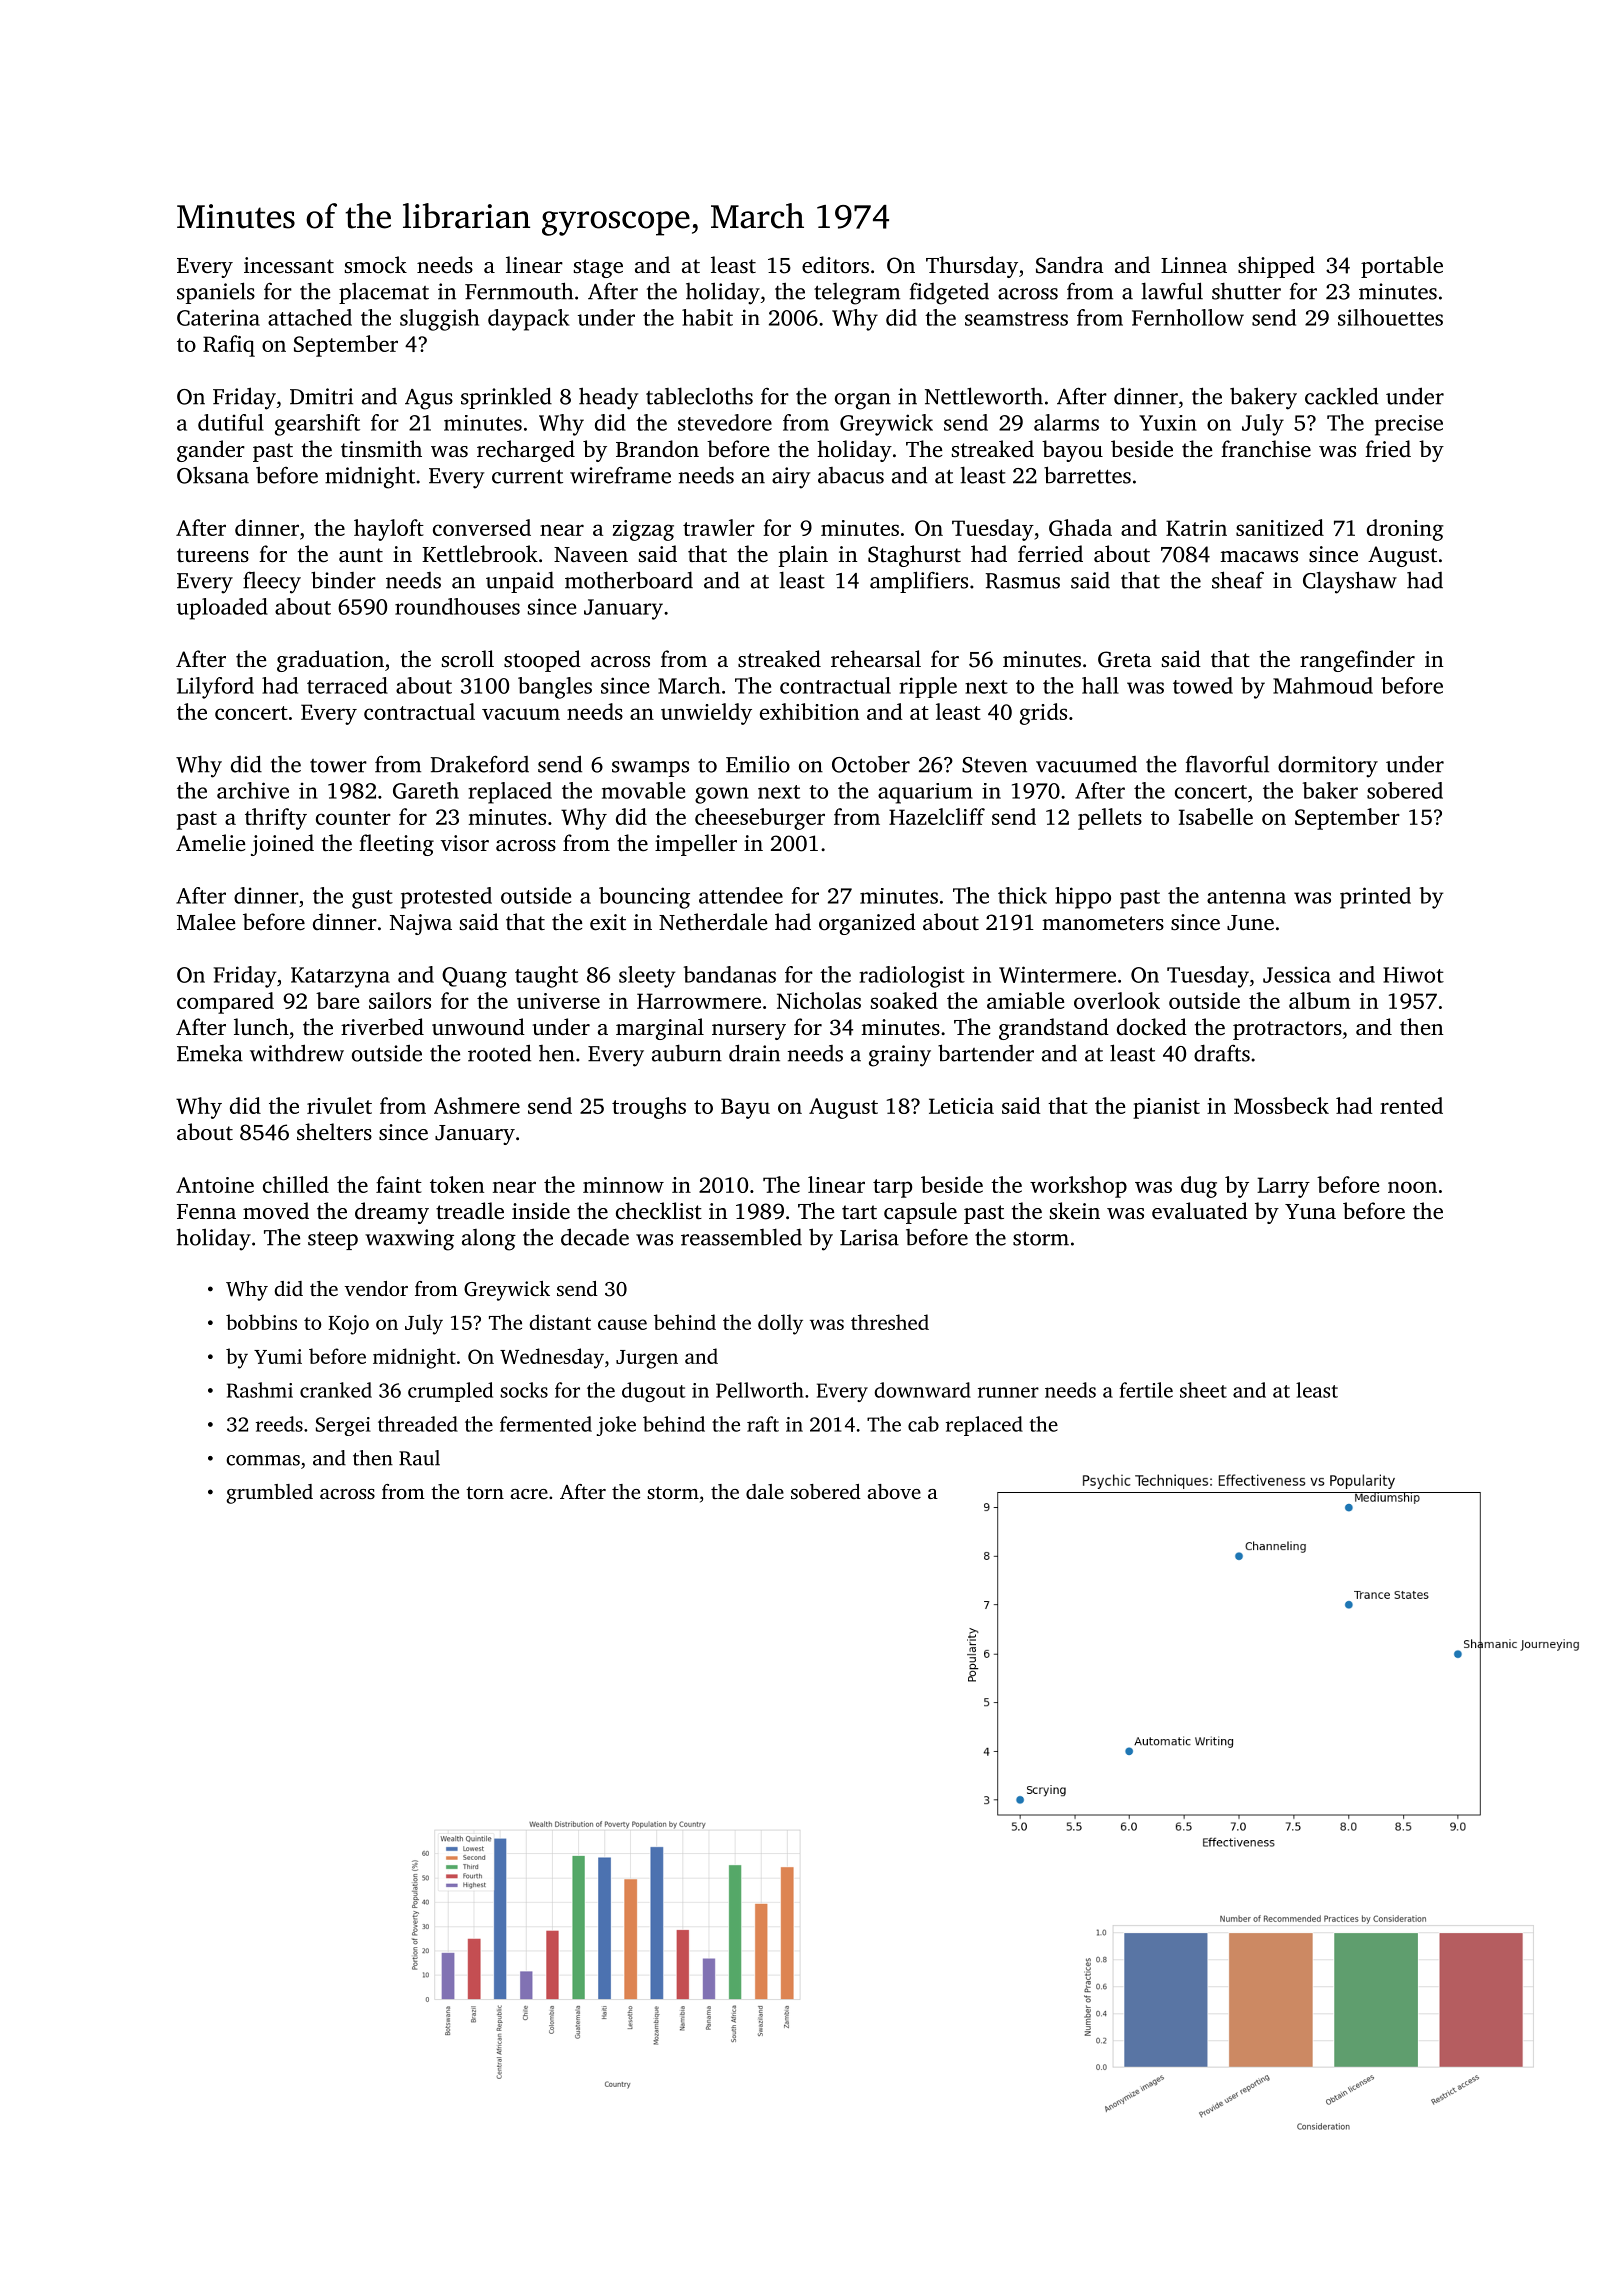 The width and height of the document is (1620, 2292). What do you see at coordinates (984, 396) in the document?
I see `Nettleworth` at bounding box center [984, 396].
